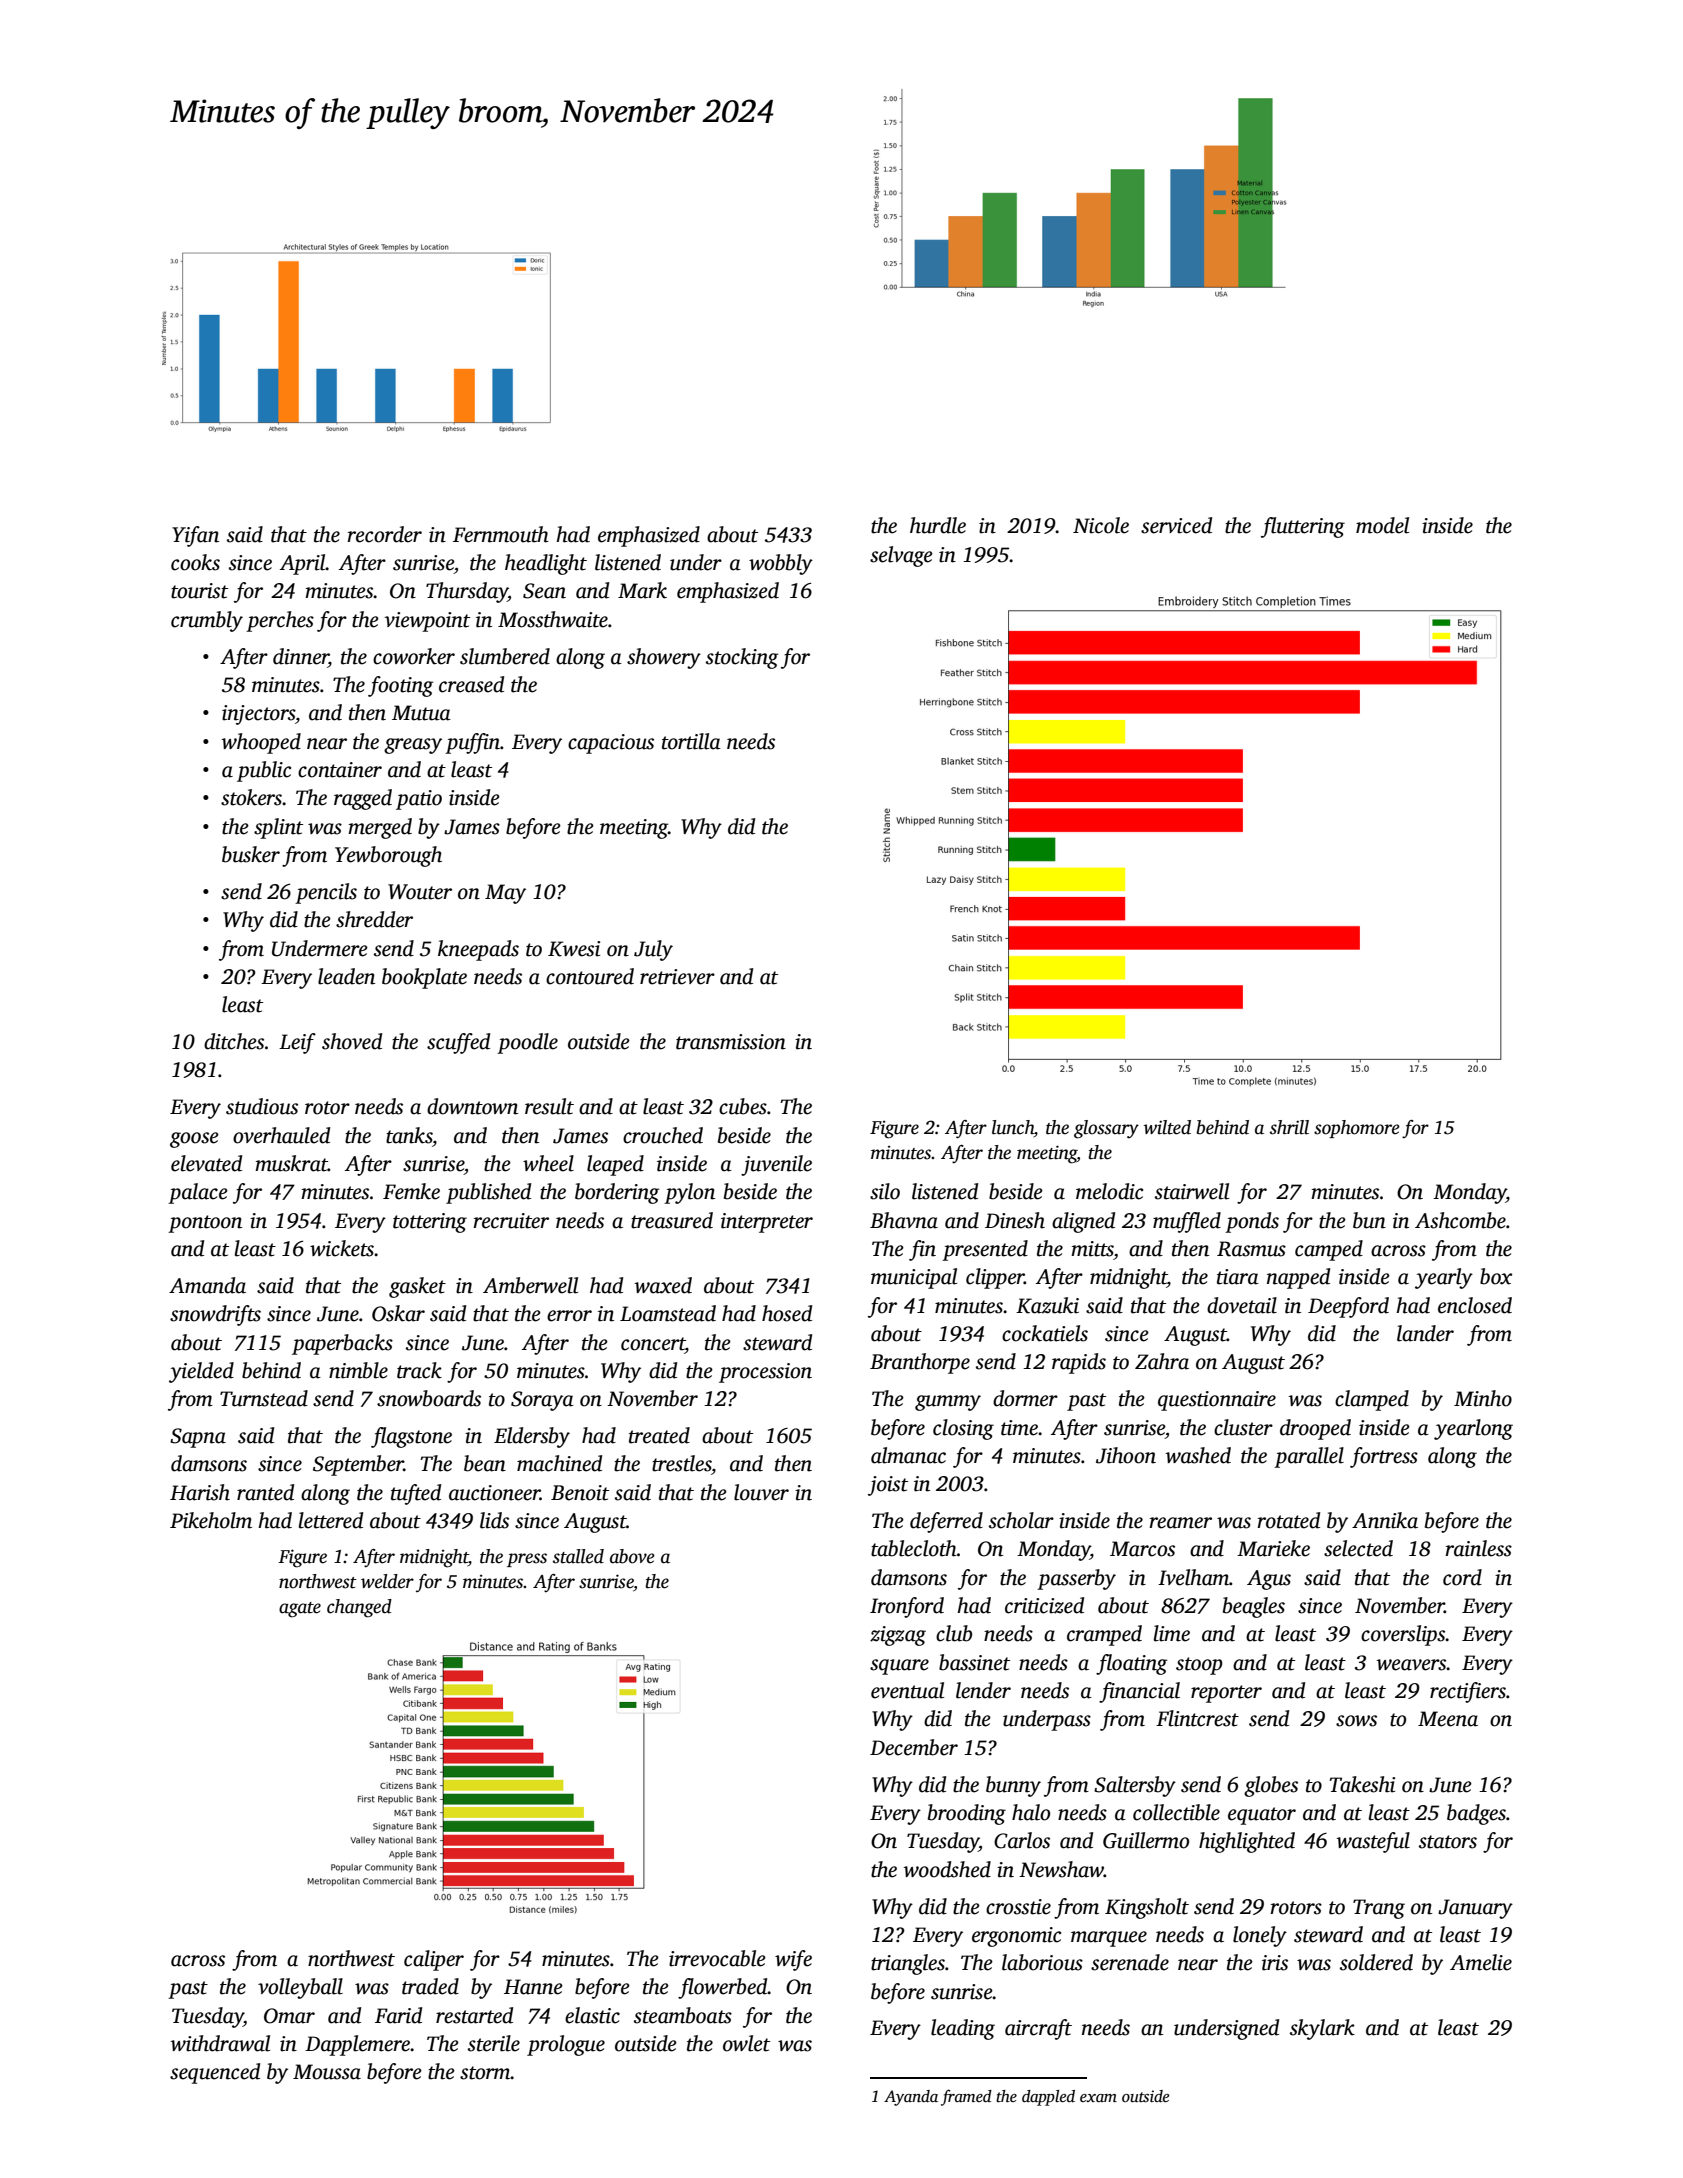 This document has height=2178, width=1683. I want to click on sophomore, so click(1357, 1129).
